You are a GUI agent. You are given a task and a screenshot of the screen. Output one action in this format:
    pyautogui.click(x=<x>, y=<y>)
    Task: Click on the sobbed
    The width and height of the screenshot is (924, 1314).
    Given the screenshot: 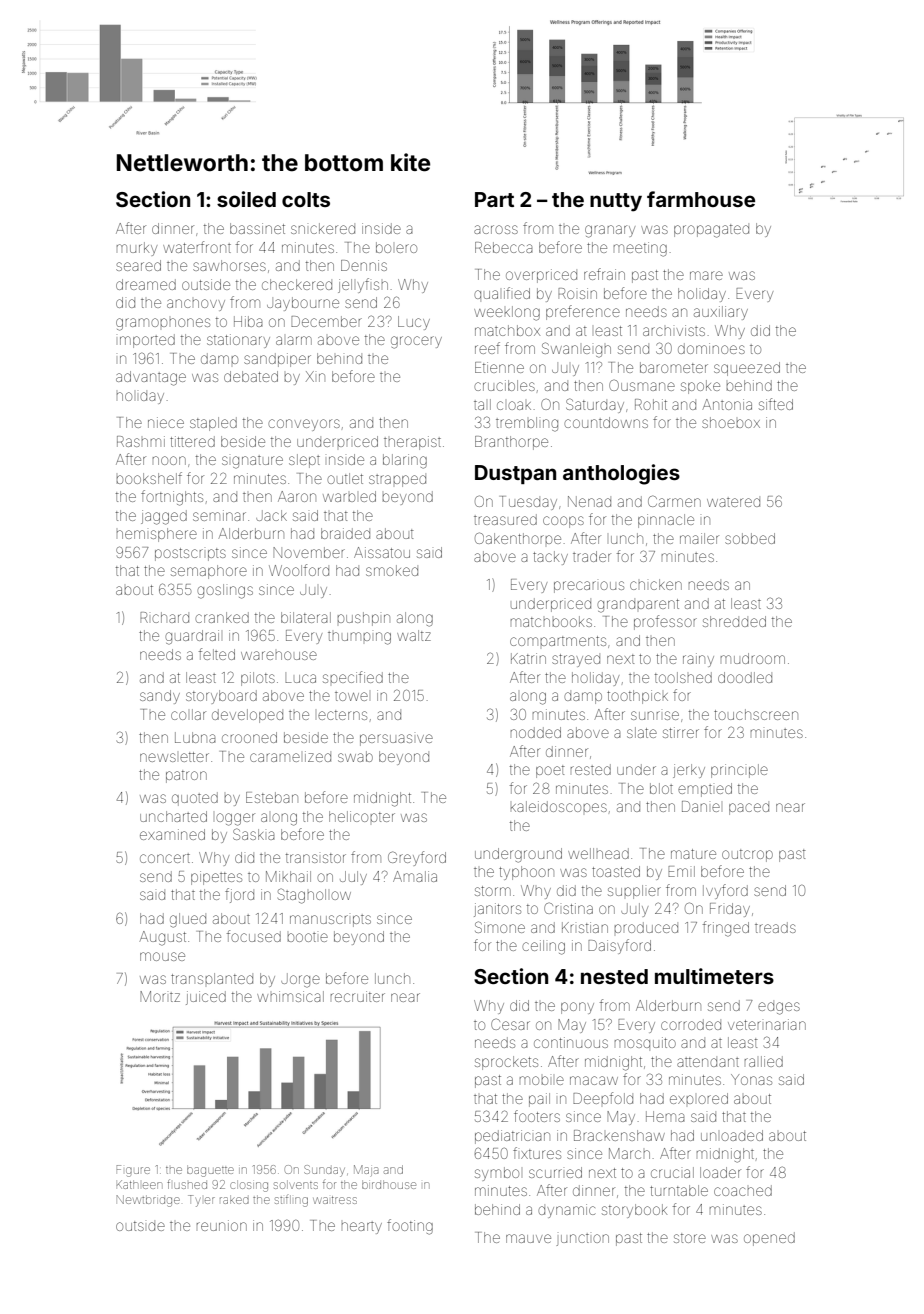 What is the action you would take?
    pyautogui.click(x=750, y=538)
